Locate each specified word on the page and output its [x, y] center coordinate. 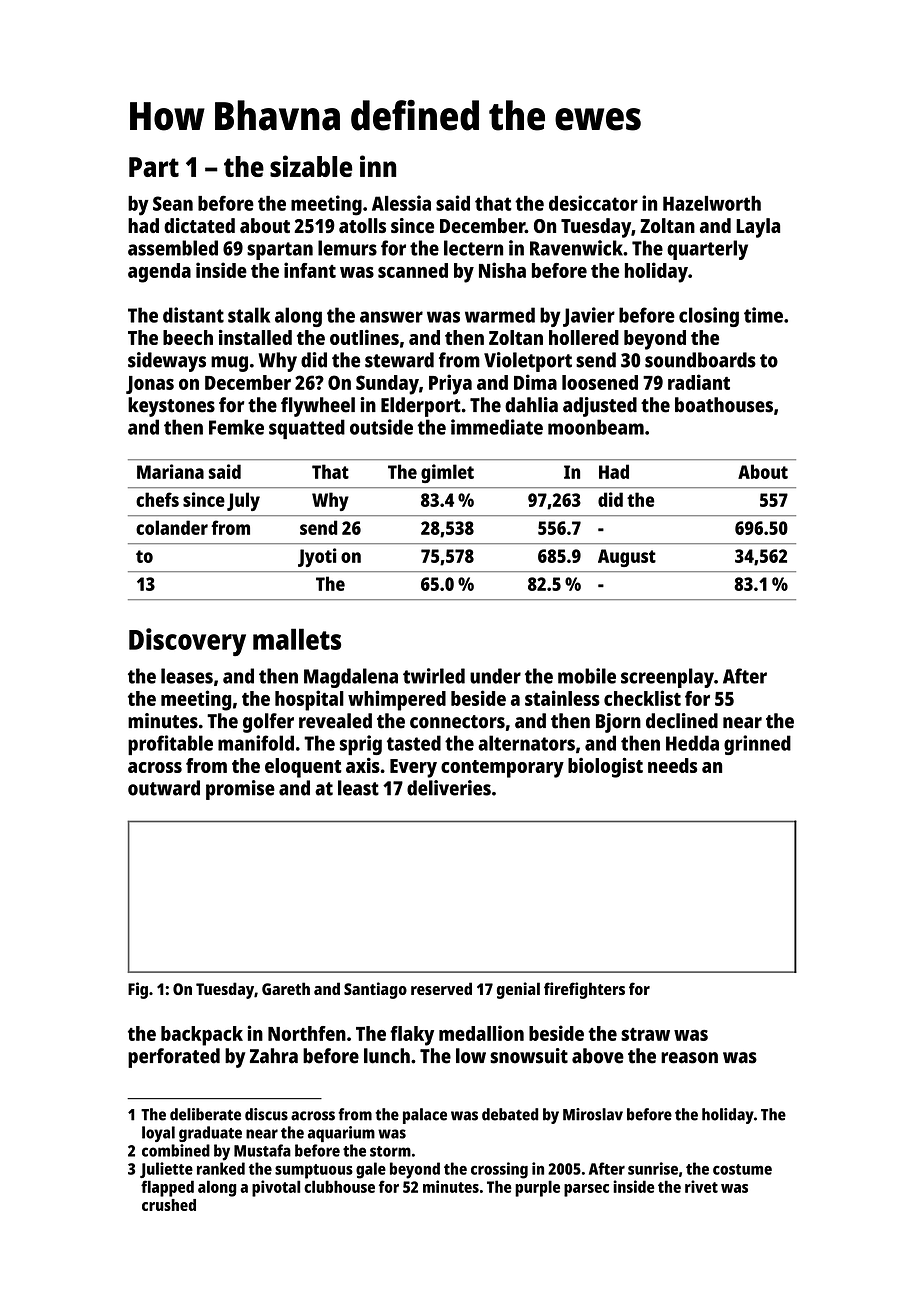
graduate [210, 1134]
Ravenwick [576, 248]
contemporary [502, 769]
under [495, 676]
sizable [311, 166]
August [627, 558]
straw [645, 1034]
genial [518, 990]
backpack [202, 1036]
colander [172, 527]
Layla [758, 228]
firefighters [584, 990]
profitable [170, 745]
